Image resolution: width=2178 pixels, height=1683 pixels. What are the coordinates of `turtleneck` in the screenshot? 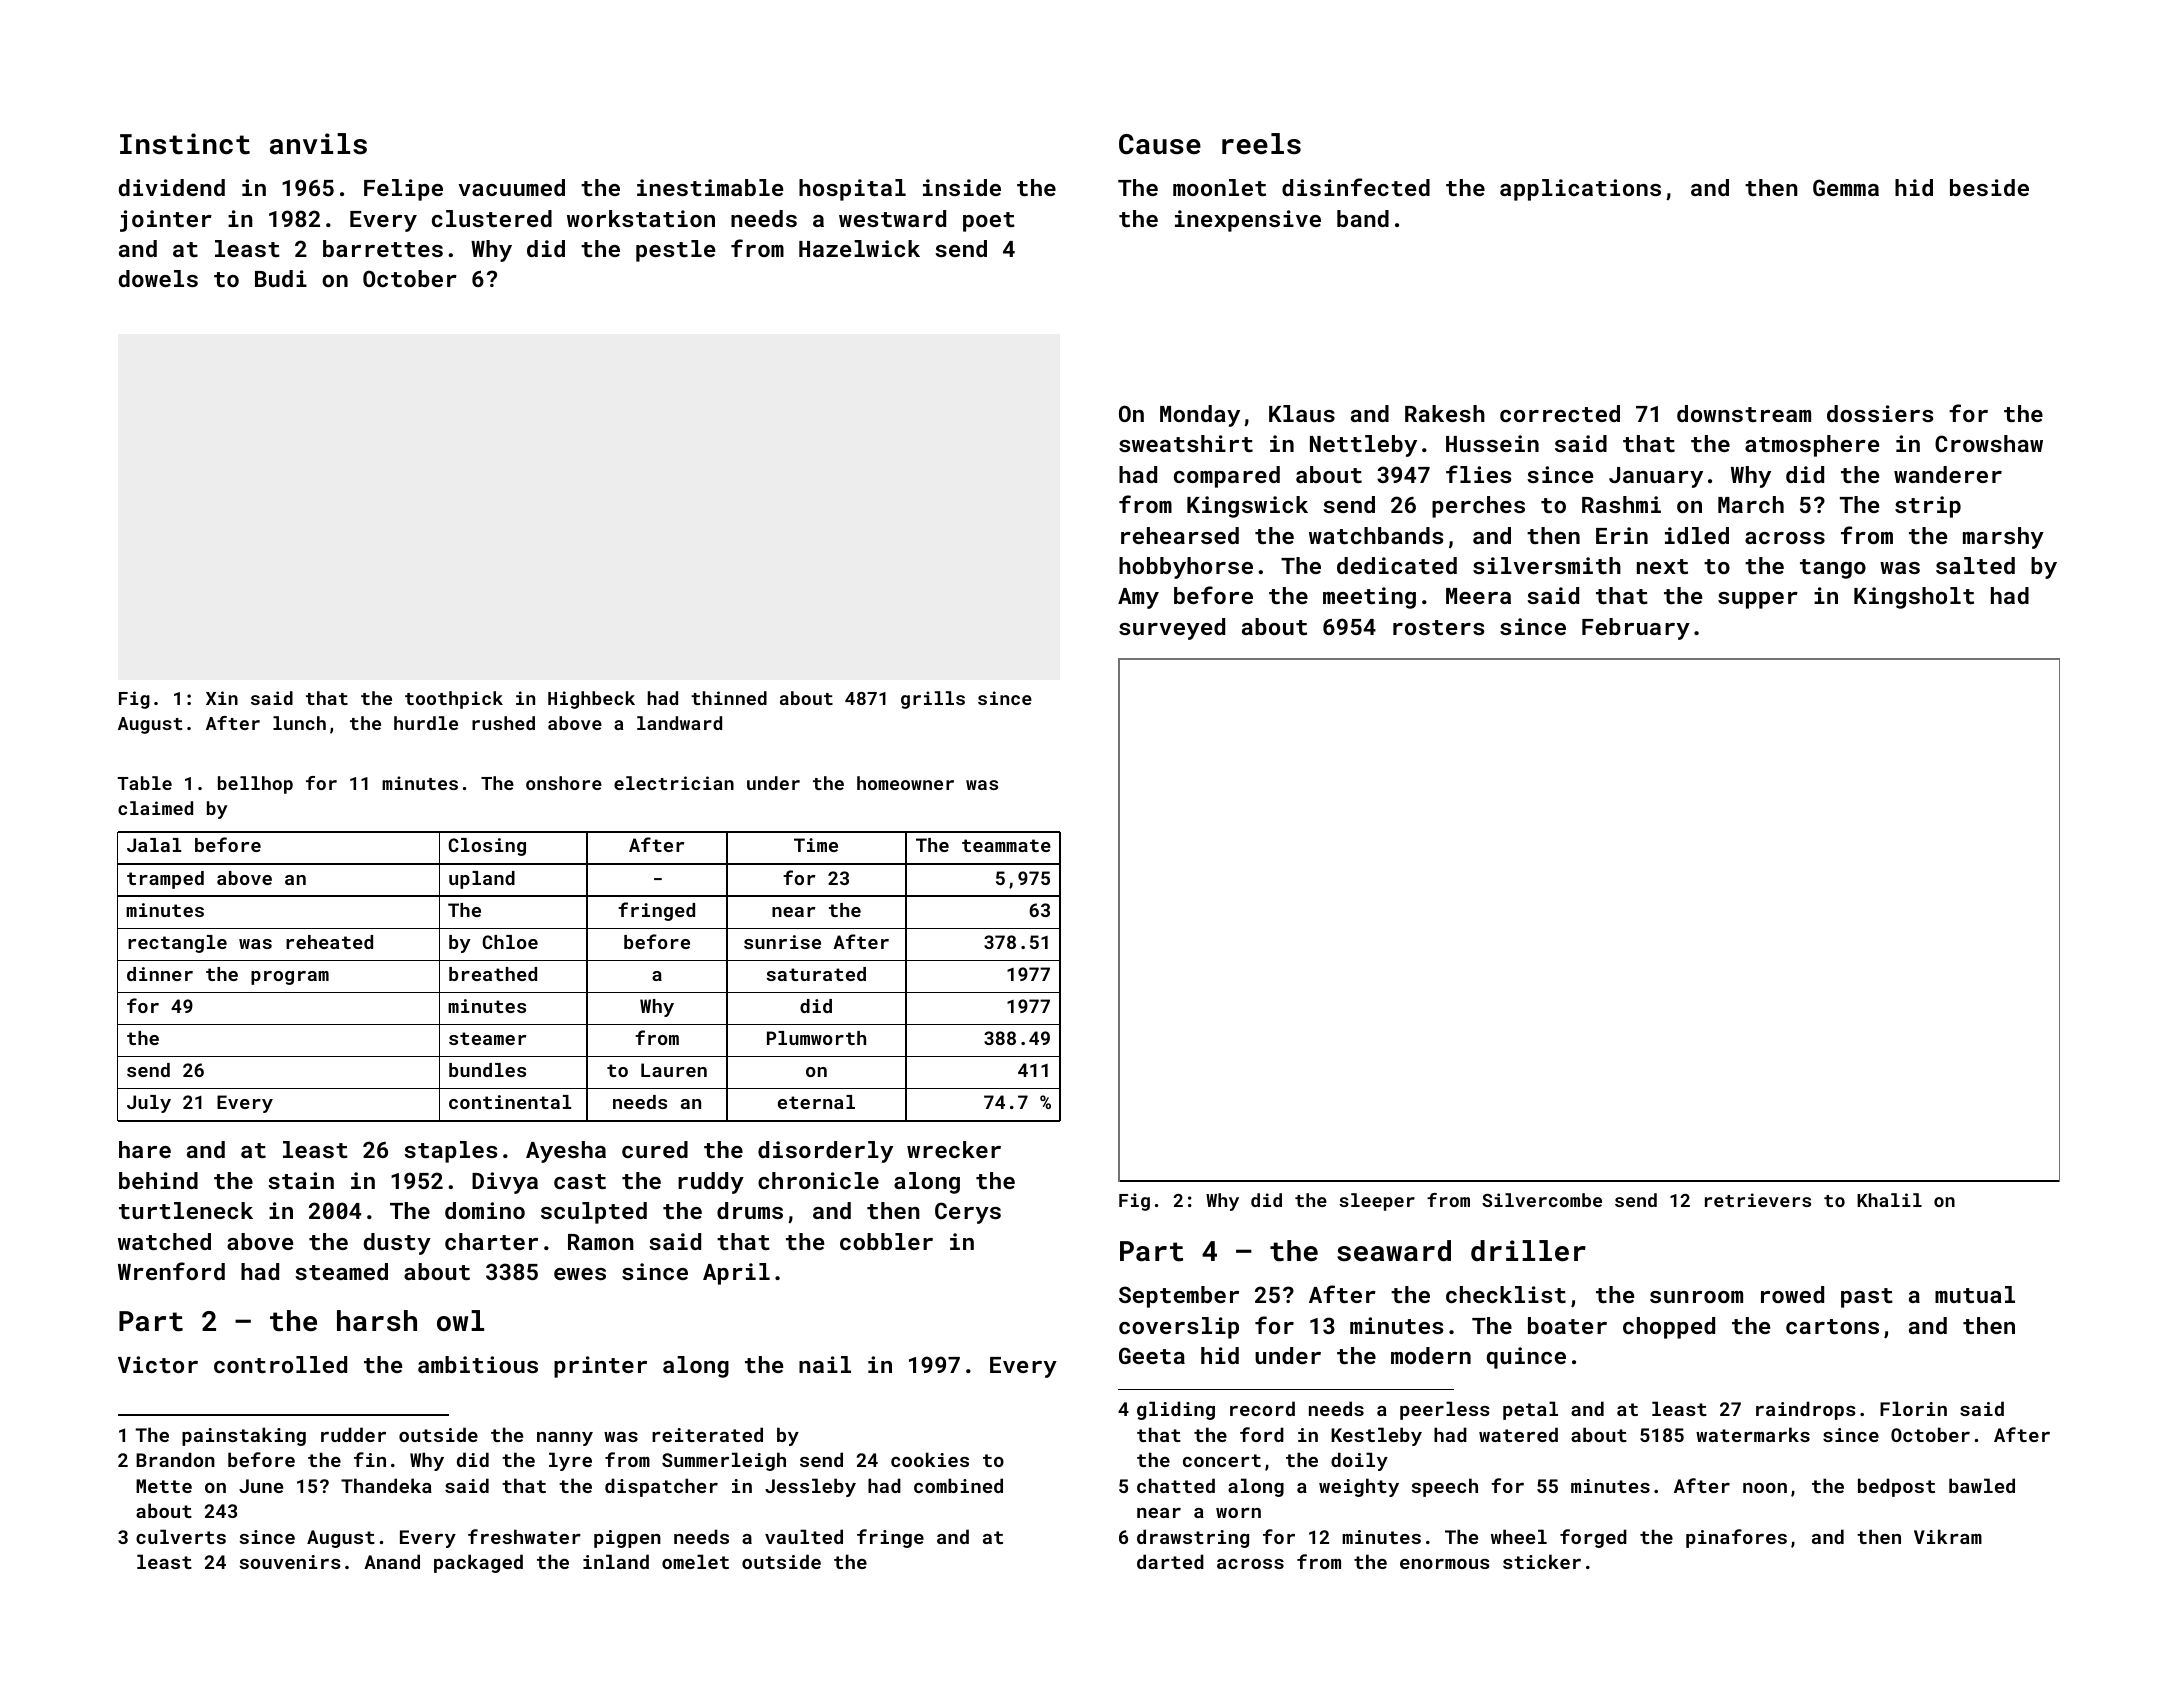 It's located at (186, 1210).
